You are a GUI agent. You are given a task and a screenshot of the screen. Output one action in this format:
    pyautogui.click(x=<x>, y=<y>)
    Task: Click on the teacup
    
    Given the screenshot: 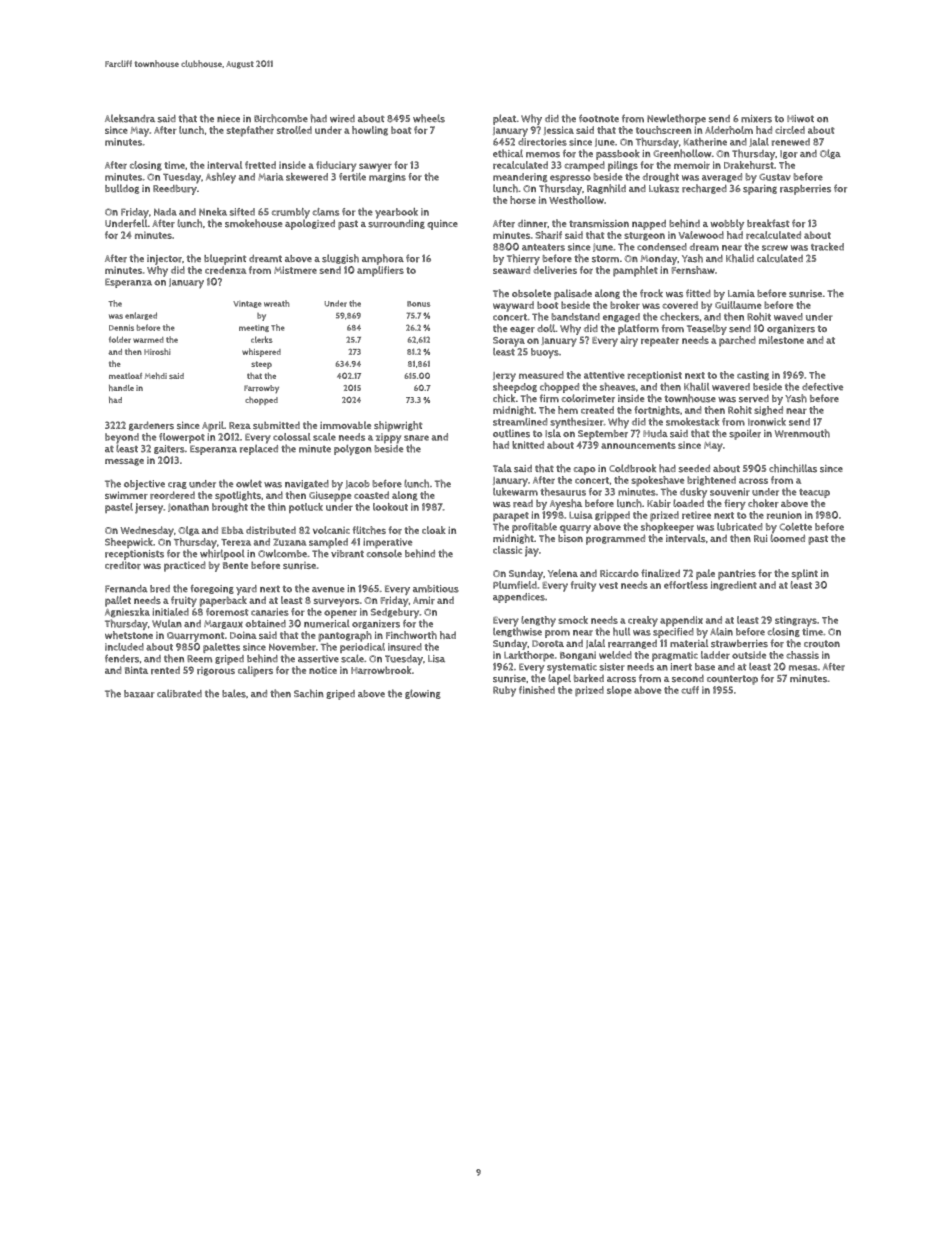 What is the action you would take?
    pyautogui.click(x=814, y=493)
